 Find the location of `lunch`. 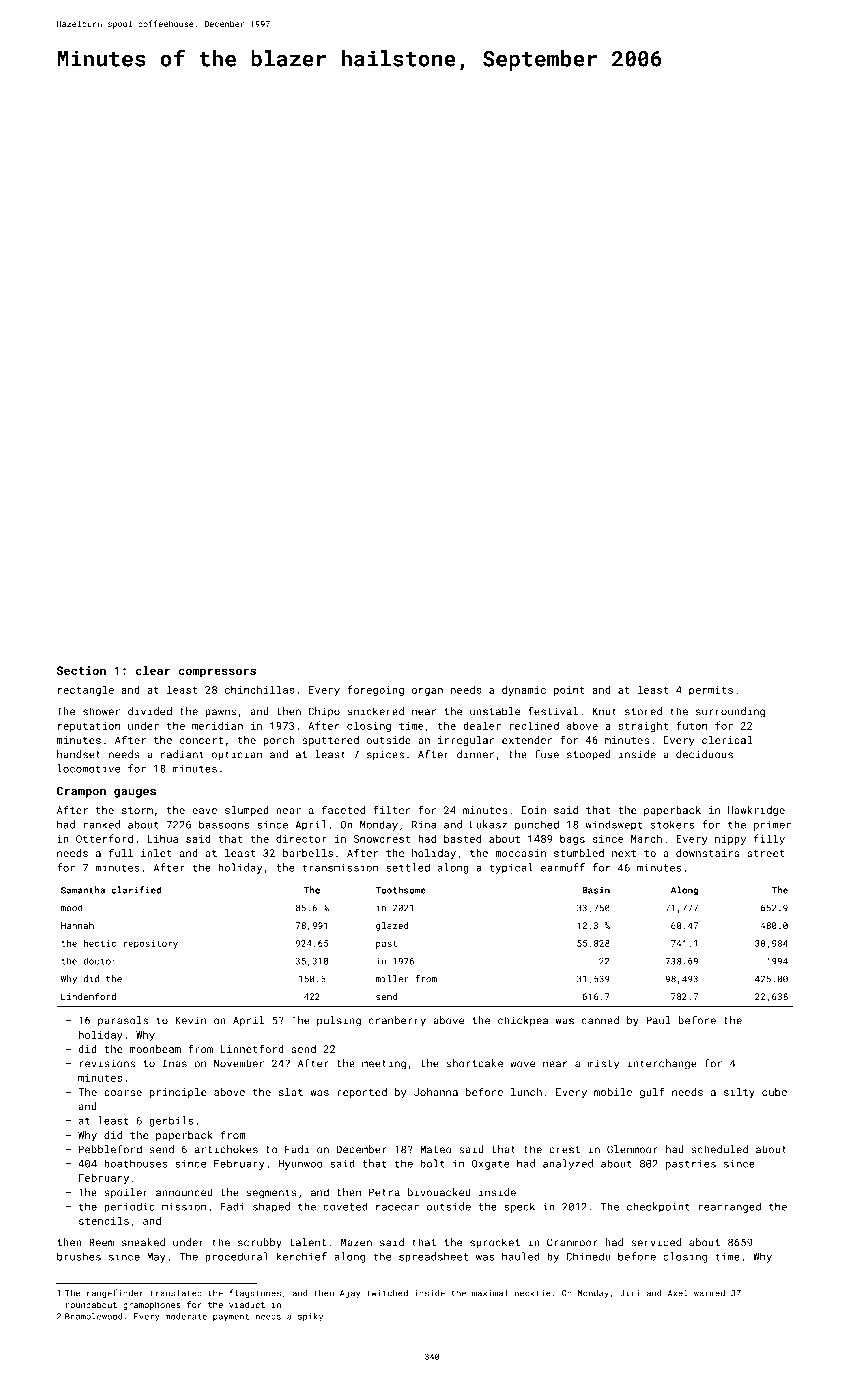

lunch is located at coordinates (526, 1092).
